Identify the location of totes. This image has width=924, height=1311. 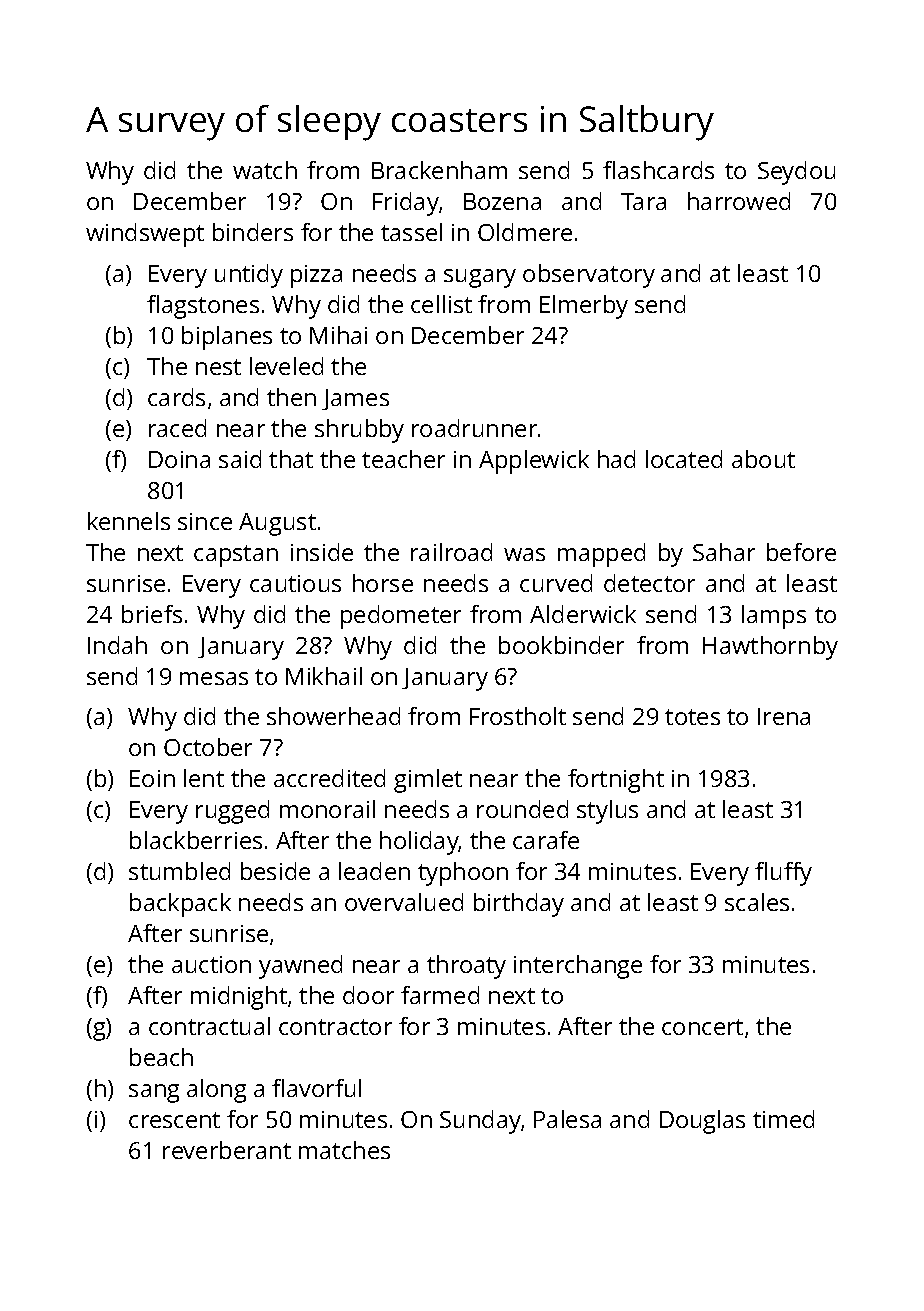
(692, 717).
